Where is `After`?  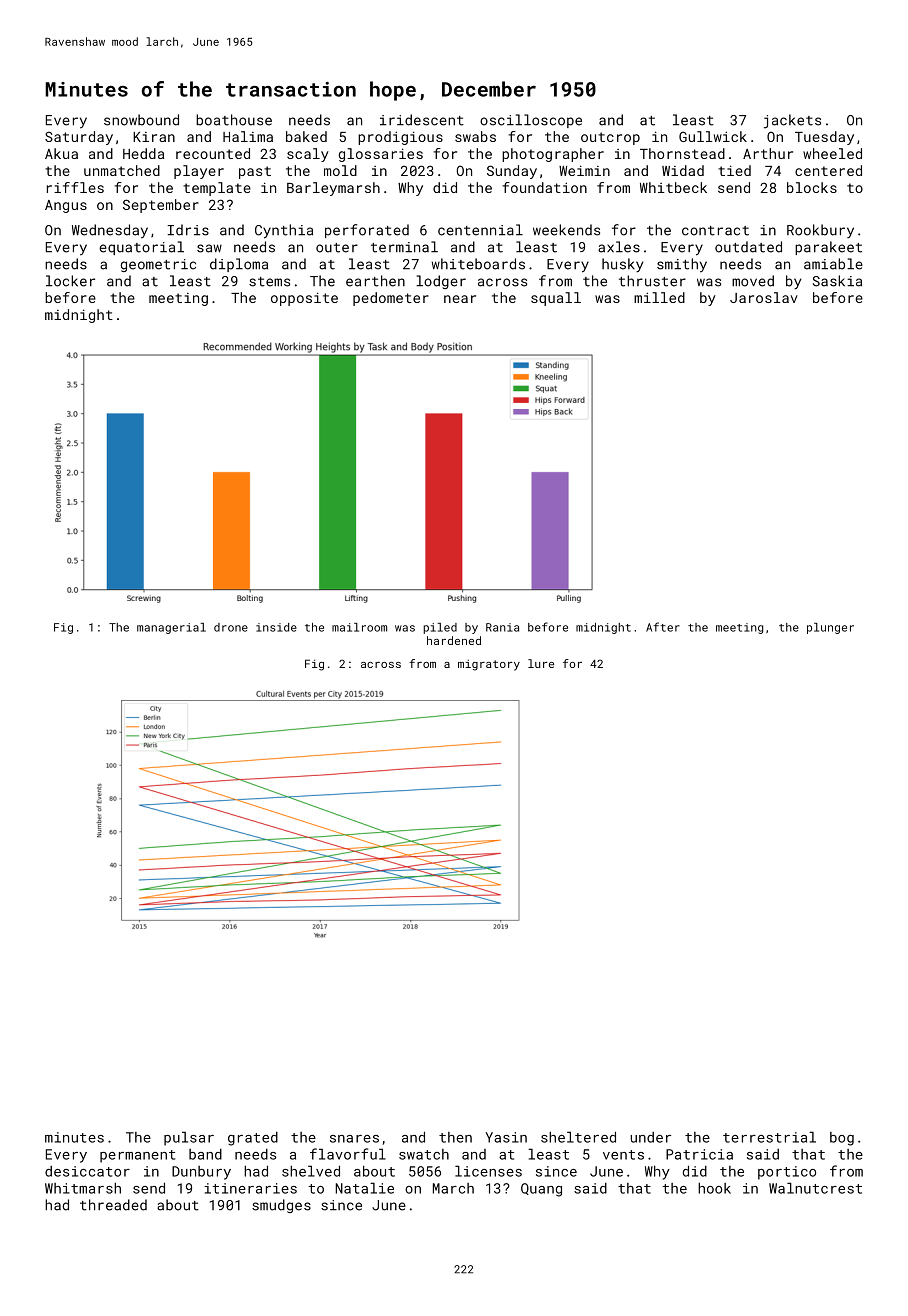 After is located at coordinates (663, 627).
